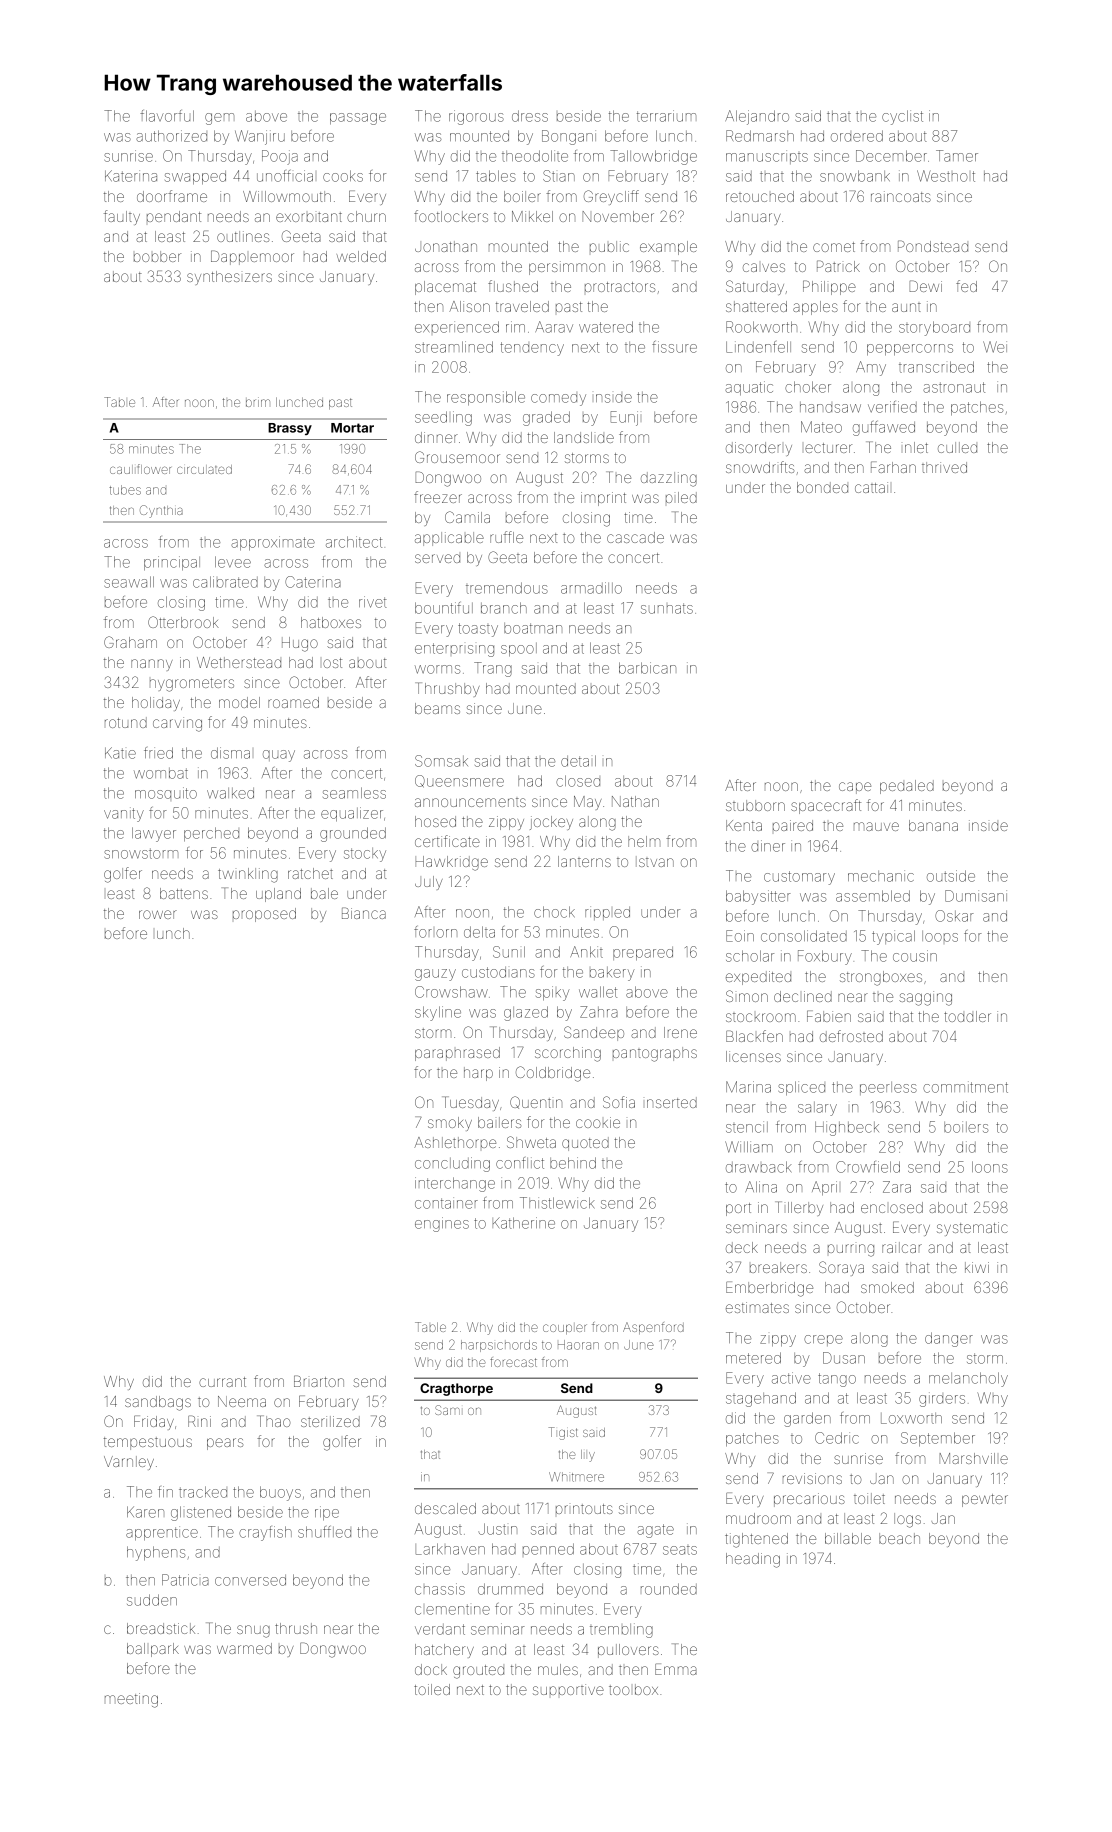  I want to click on currant, so click(222, 1382).
